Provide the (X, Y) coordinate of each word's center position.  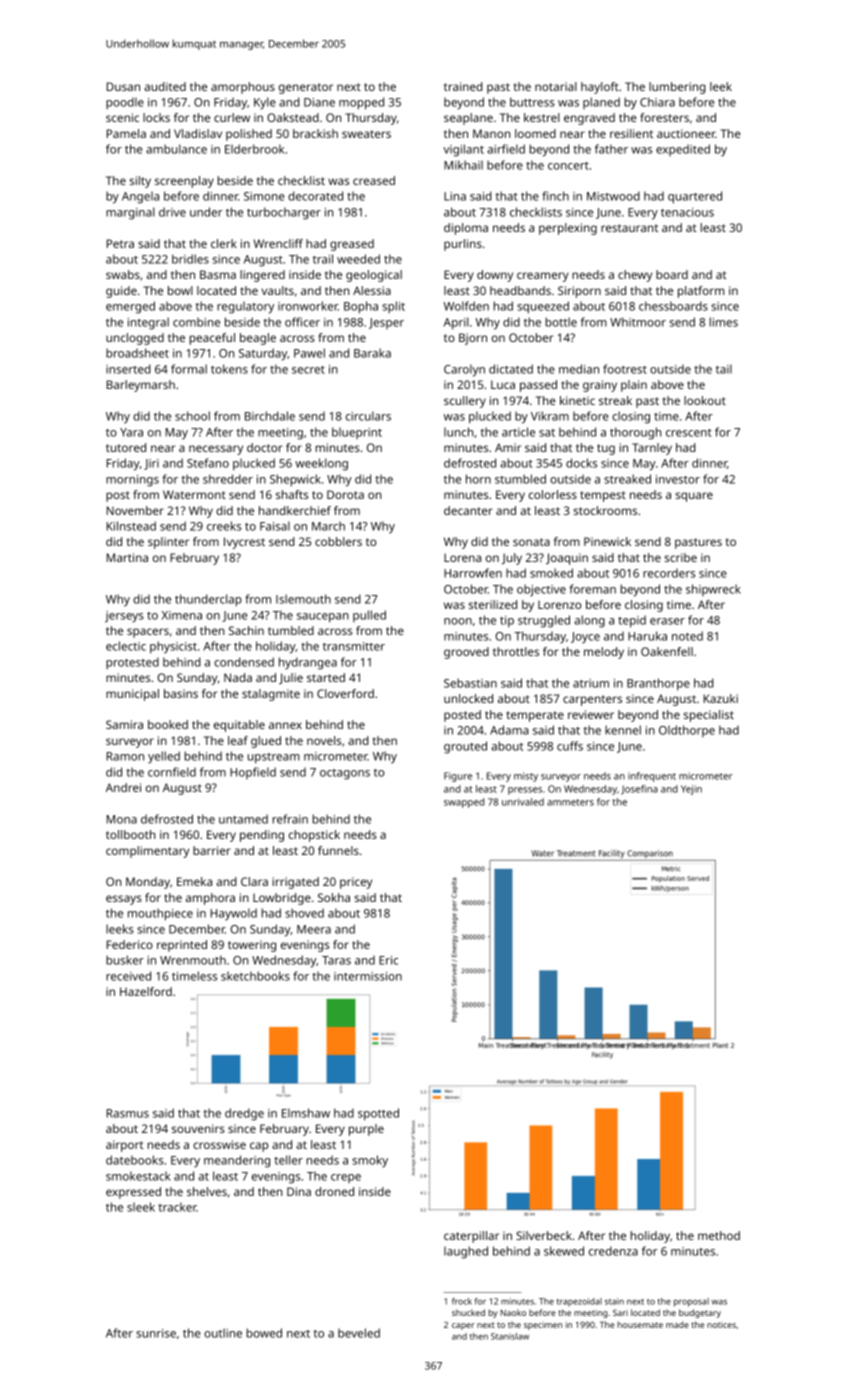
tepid (632, 621)
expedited (683, 150)
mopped (361, 103)
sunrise (156, 1333)
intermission (368, 976)
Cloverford (345, 693)
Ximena (182, 615)
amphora (210, 899)
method (719, 1235)
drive (172, 212)
